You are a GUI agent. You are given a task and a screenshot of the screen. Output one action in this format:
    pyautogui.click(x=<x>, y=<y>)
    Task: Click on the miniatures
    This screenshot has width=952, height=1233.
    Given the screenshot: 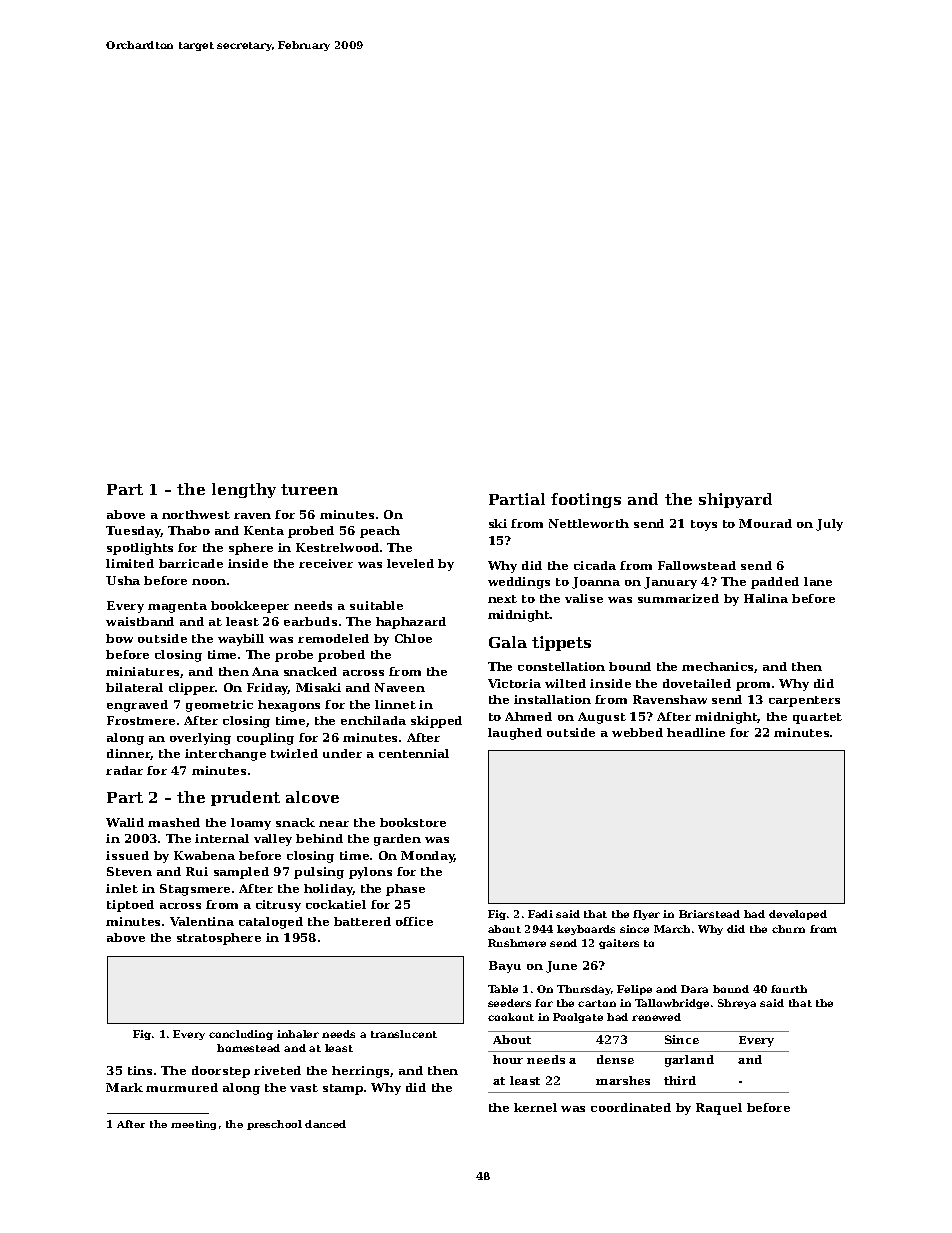 What is the action you would take?
    pyautogui.click(x=142, y=671)
